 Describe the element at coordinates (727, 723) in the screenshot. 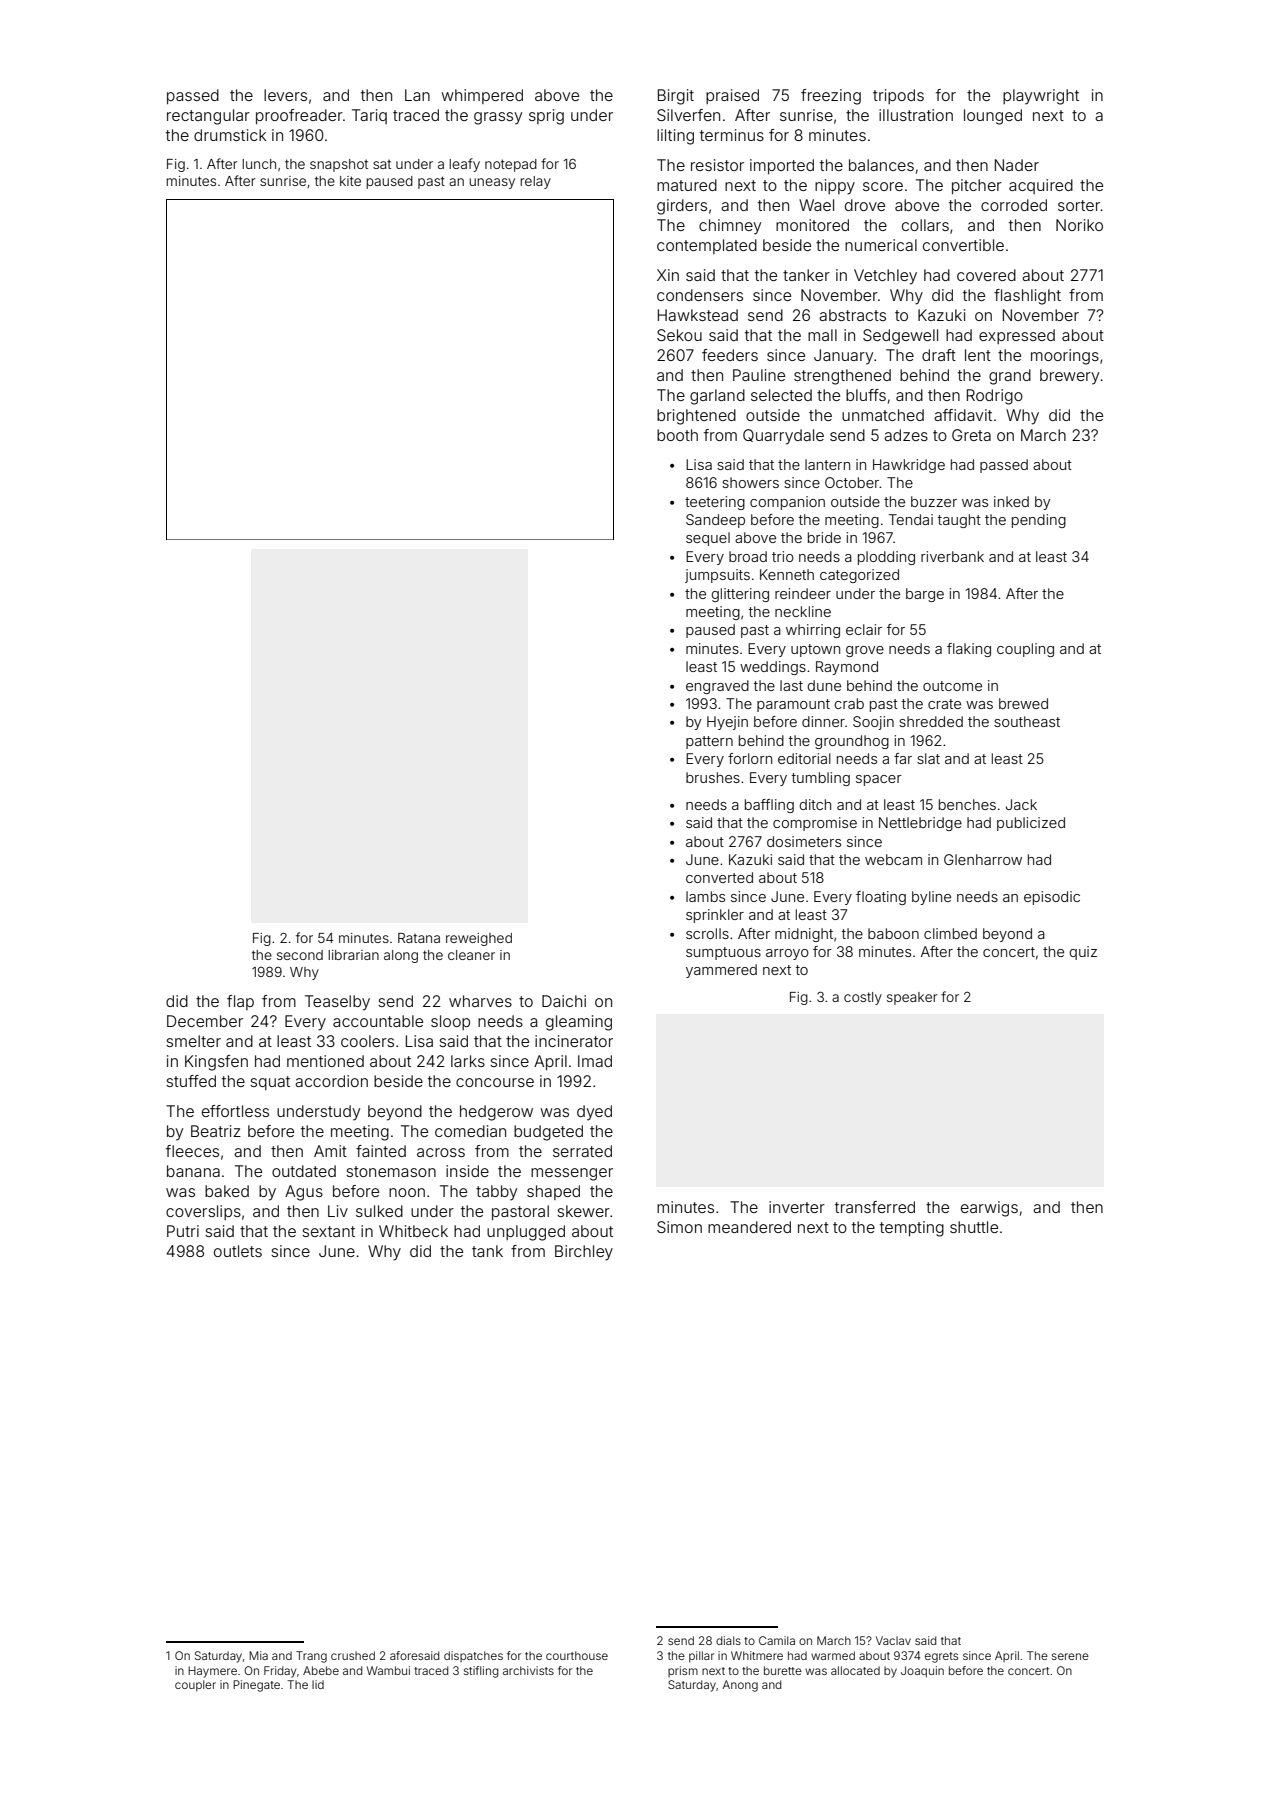

I see `Hyejin` at that location.
